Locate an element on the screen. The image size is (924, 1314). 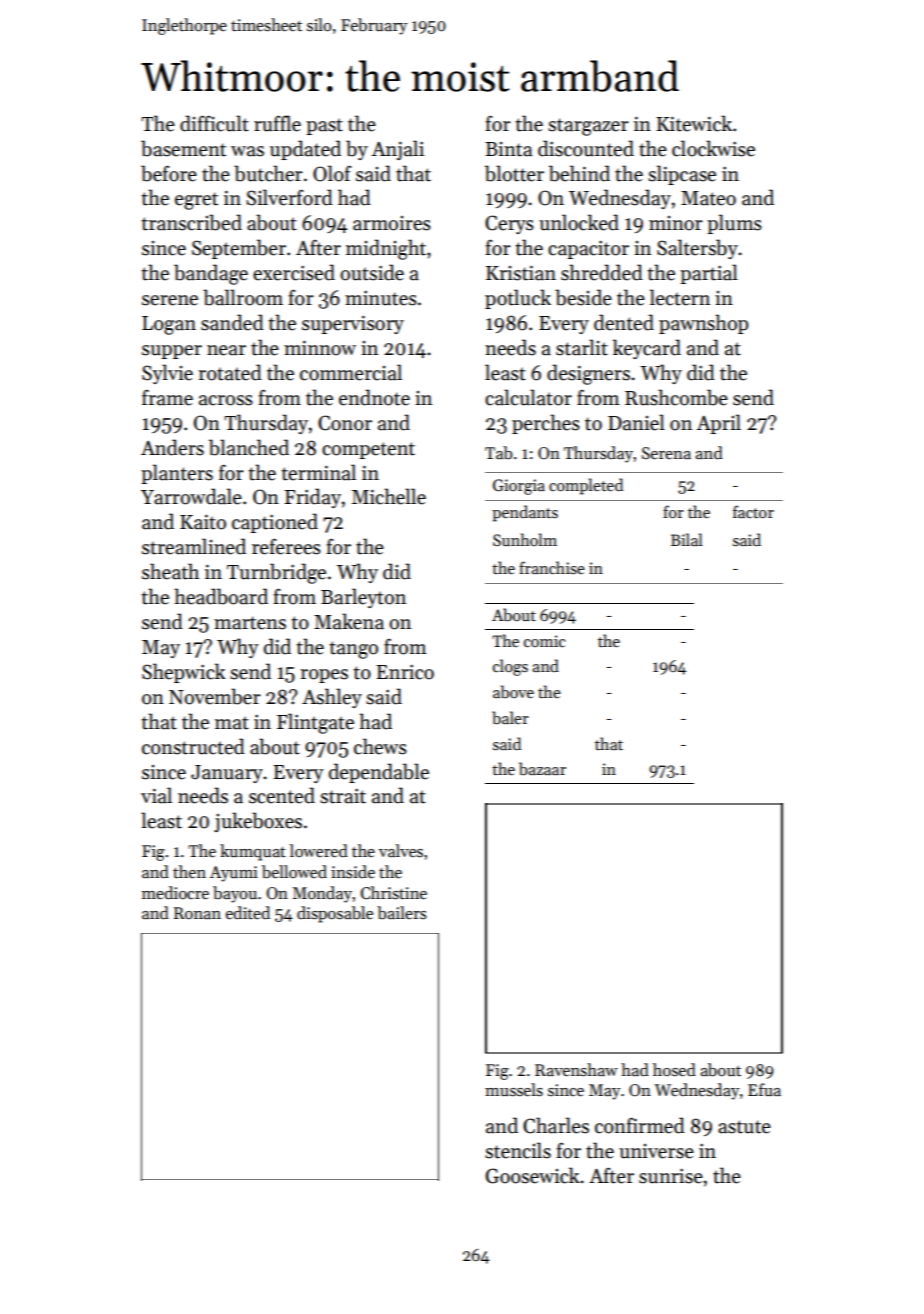
lectern is located at coordinates (680, 297).
